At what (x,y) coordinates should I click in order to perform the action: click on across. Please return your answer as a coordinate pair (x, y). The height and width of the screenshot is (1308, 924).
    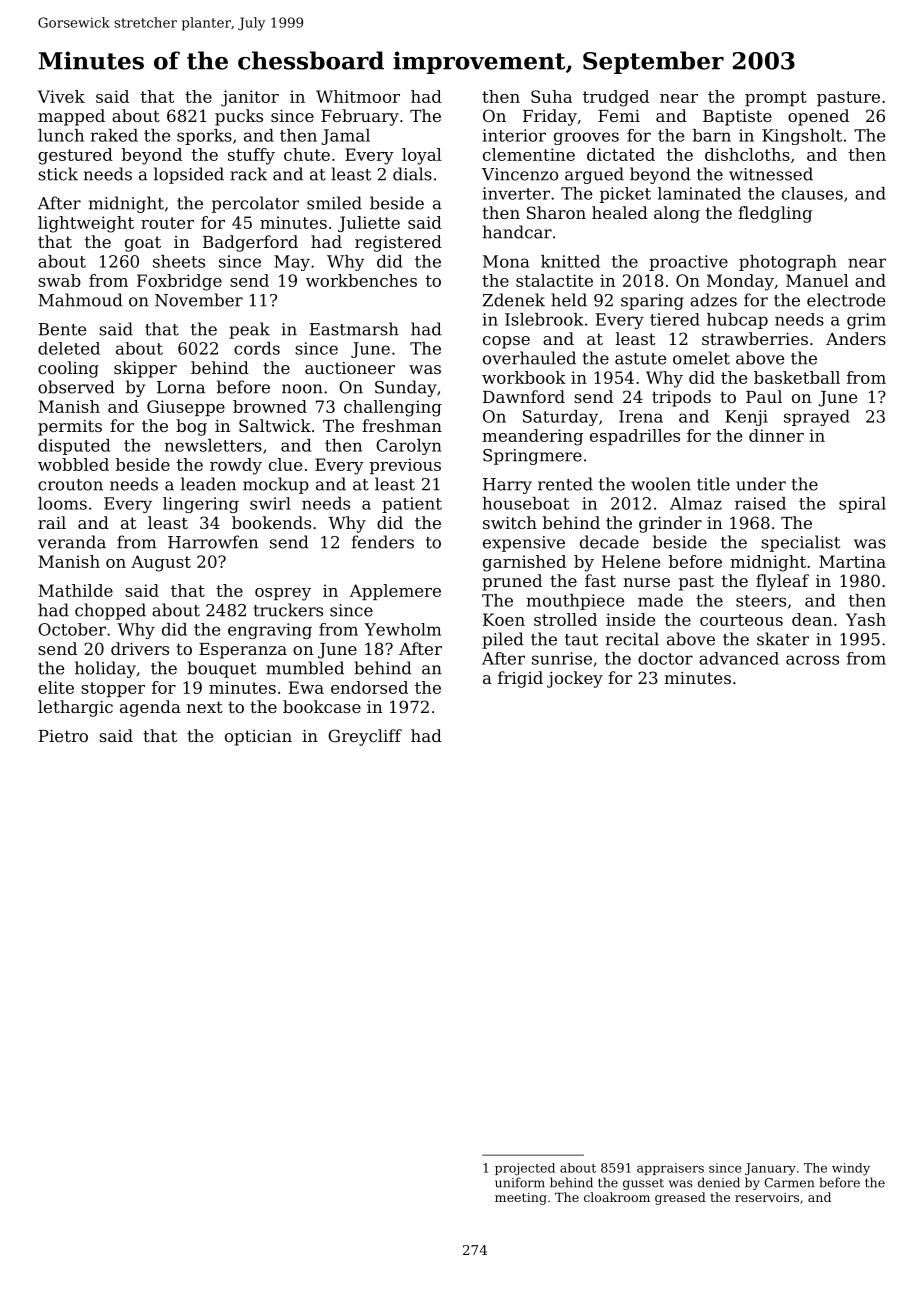
    Looking at the image, I should click on (812, 660).
